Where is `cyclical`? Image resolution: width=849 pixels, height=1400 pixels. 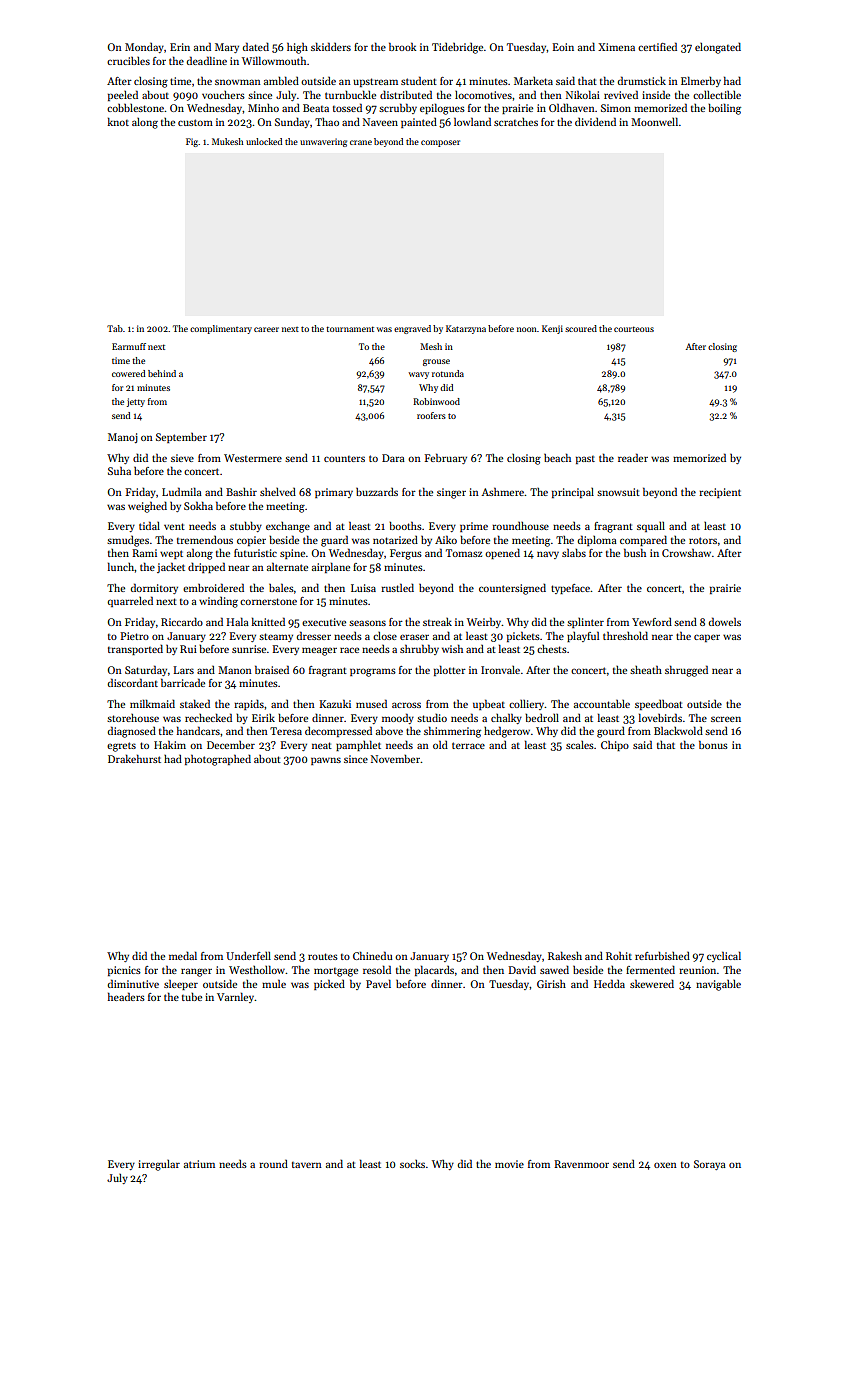
cyclical is located at coordinates (724, 956).
